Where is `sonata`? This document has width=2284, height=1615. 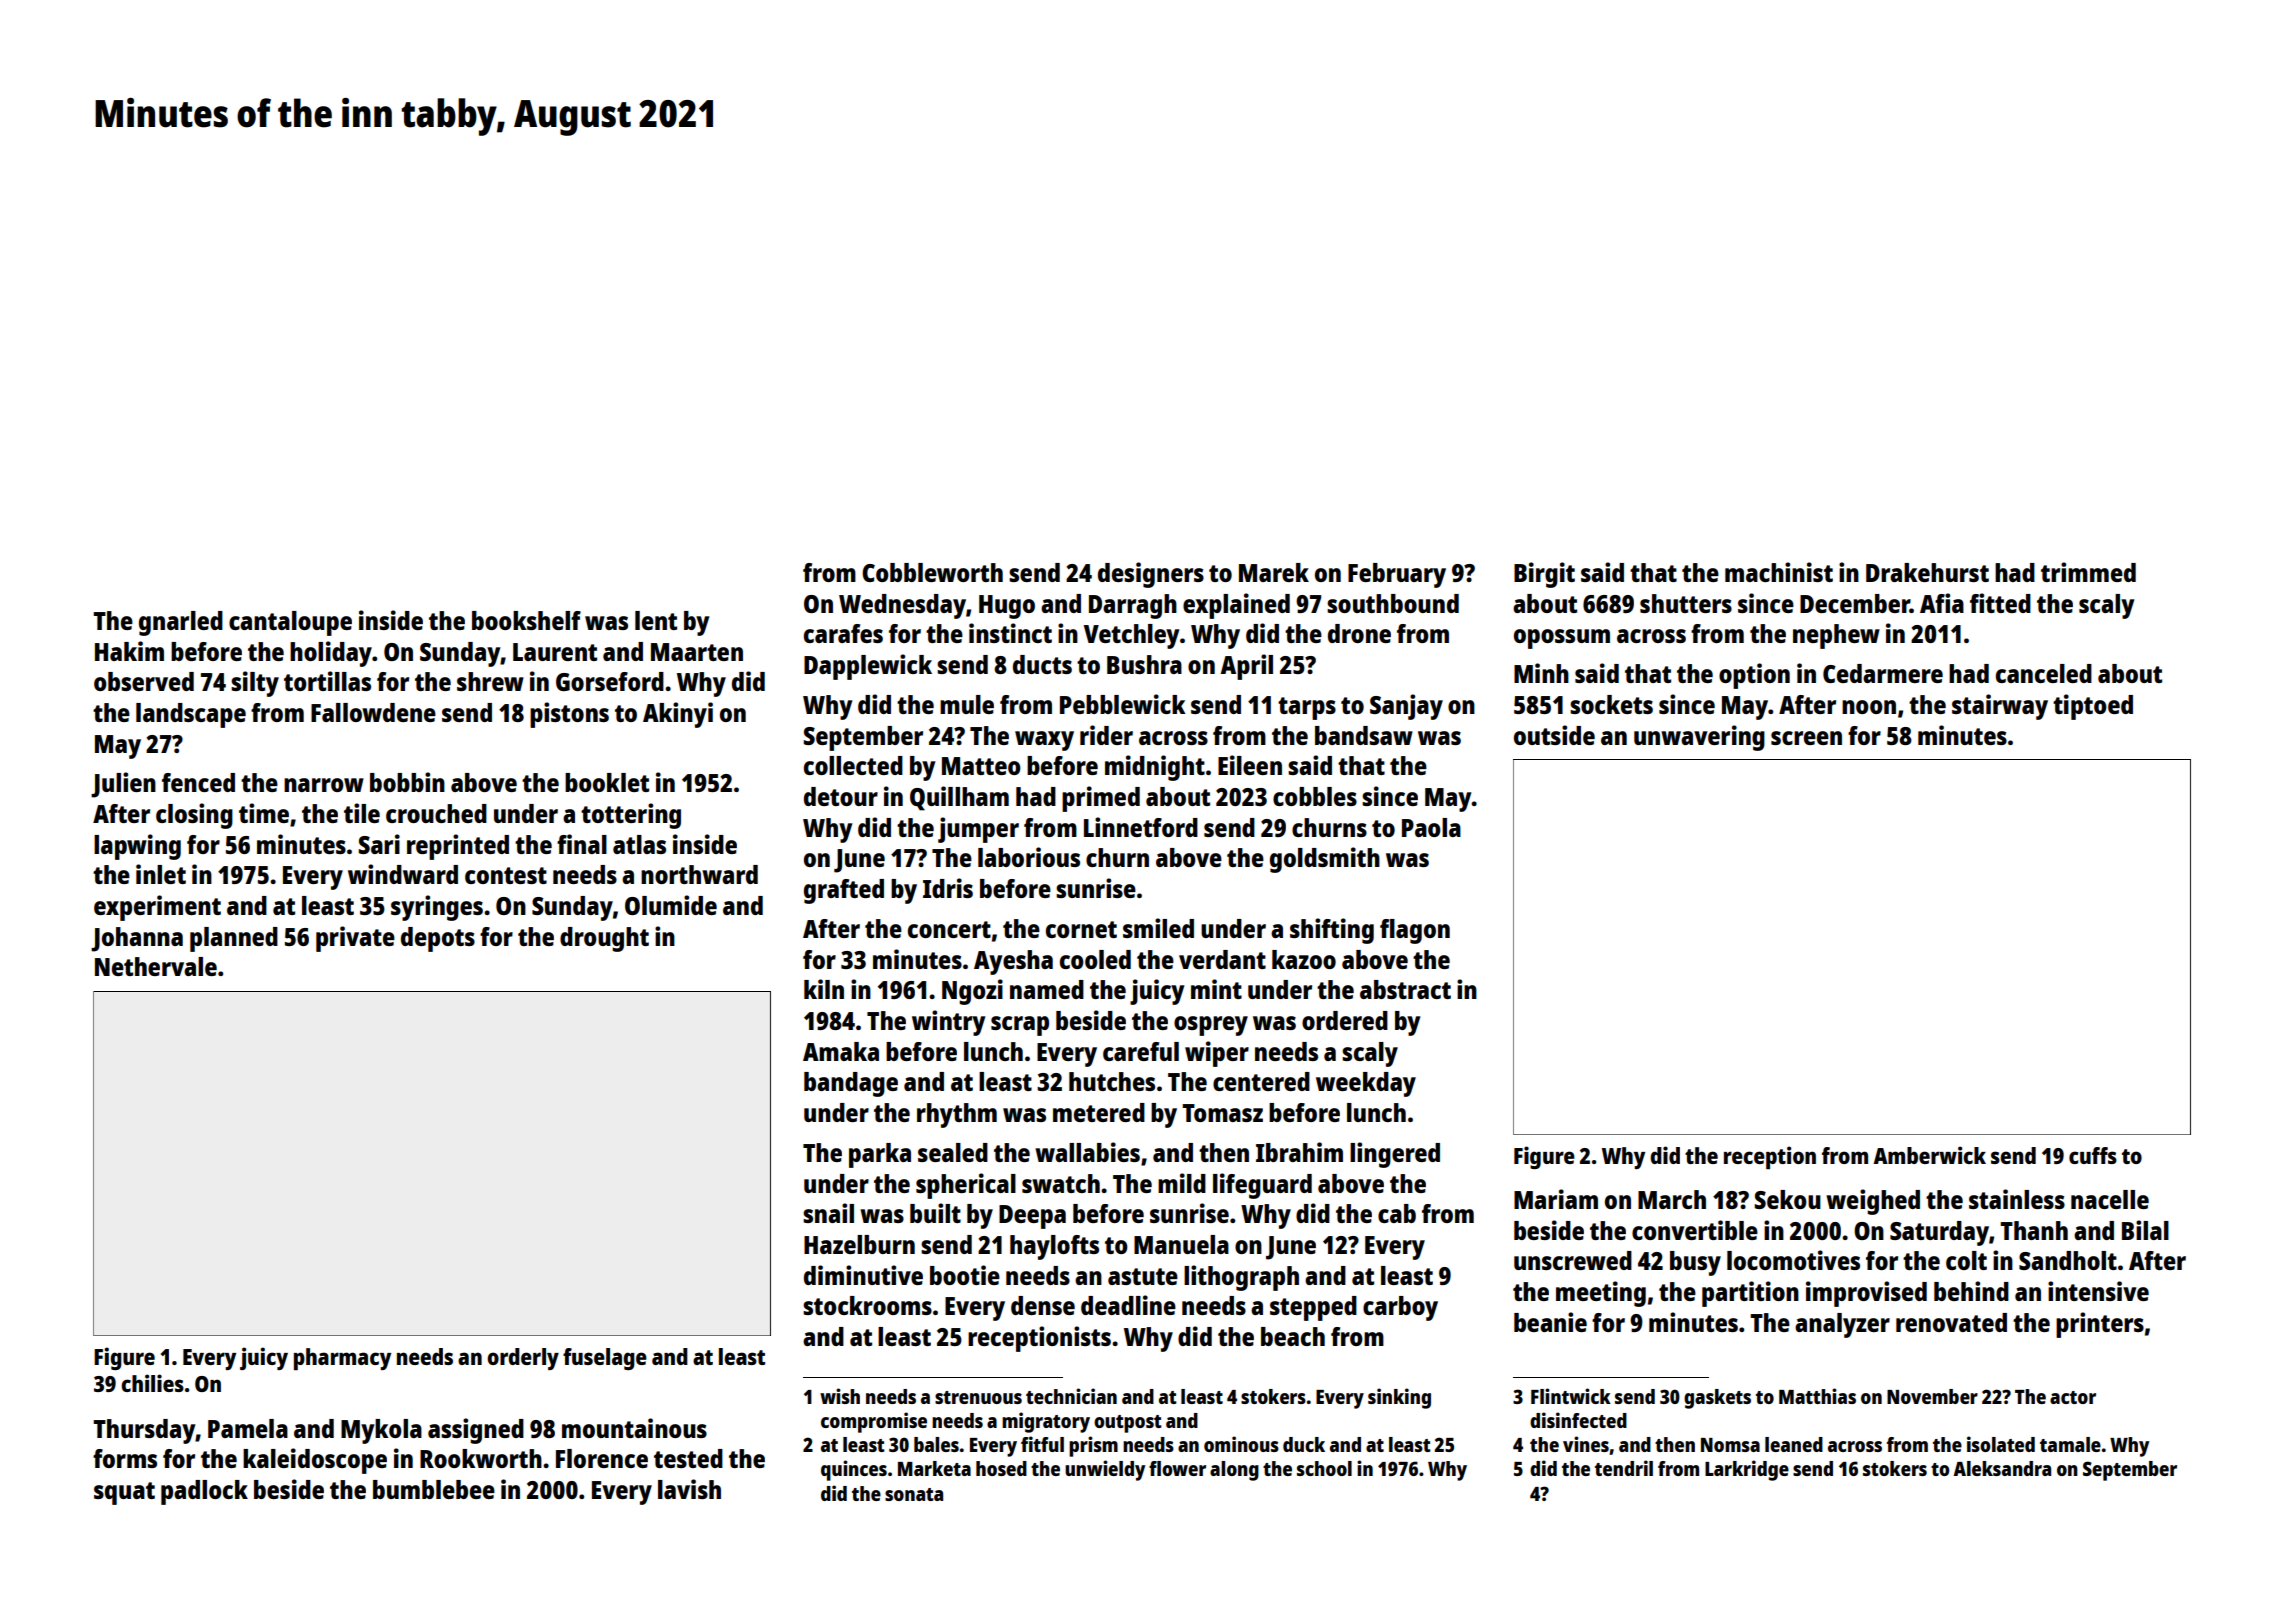
sonata is located at coordinates (914, 1494).
